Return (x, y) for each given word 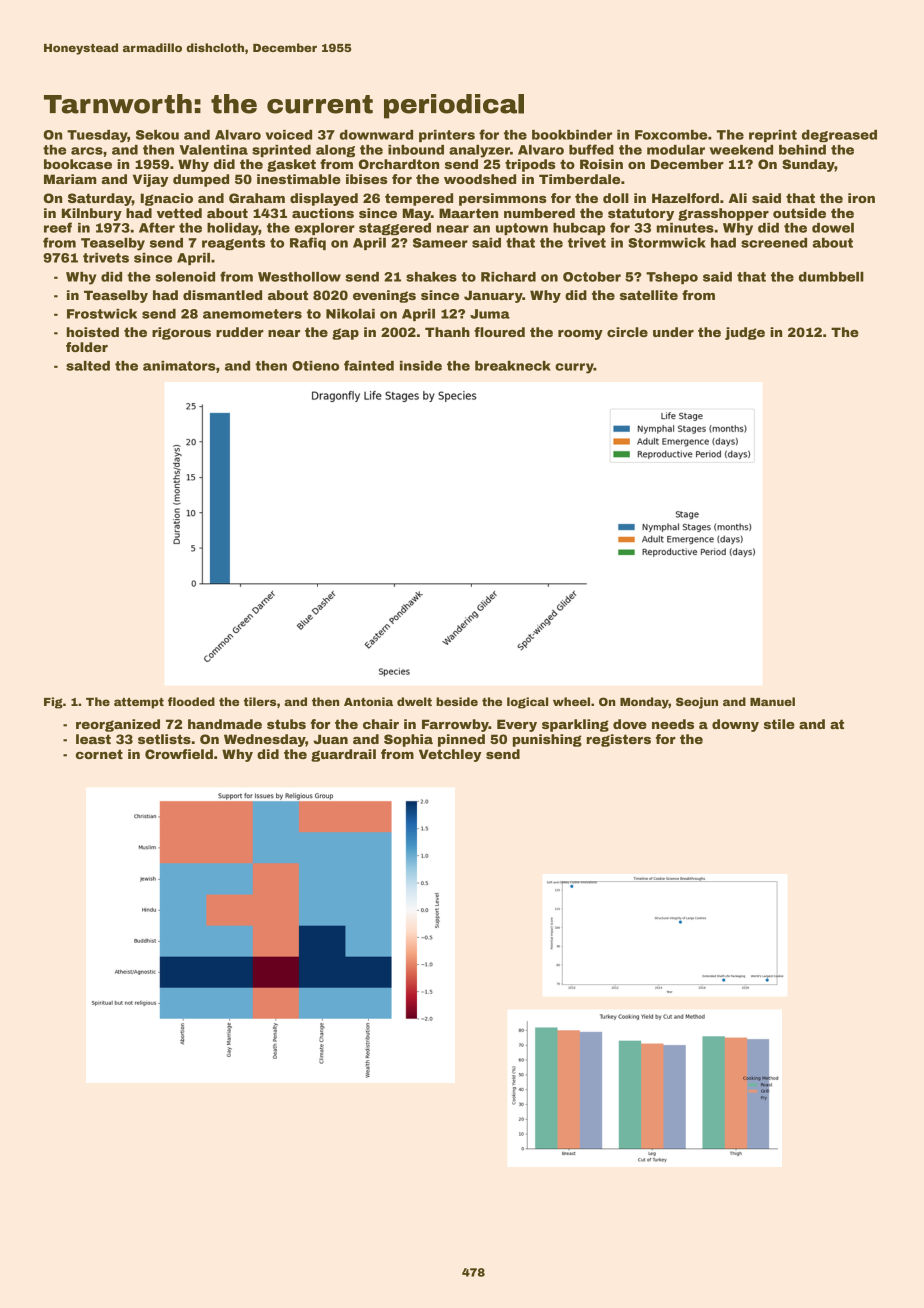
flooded (191, 701)
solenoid (185, 277)
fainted (369, 365)
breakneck (513, 366)
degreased (839, 136)
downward (376, 135)
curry (574, 368)
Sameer (440, 243)
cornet (99, 754)
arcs (87, 151)
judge (745, 333)
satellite (649, 295)
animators (179, 366)
